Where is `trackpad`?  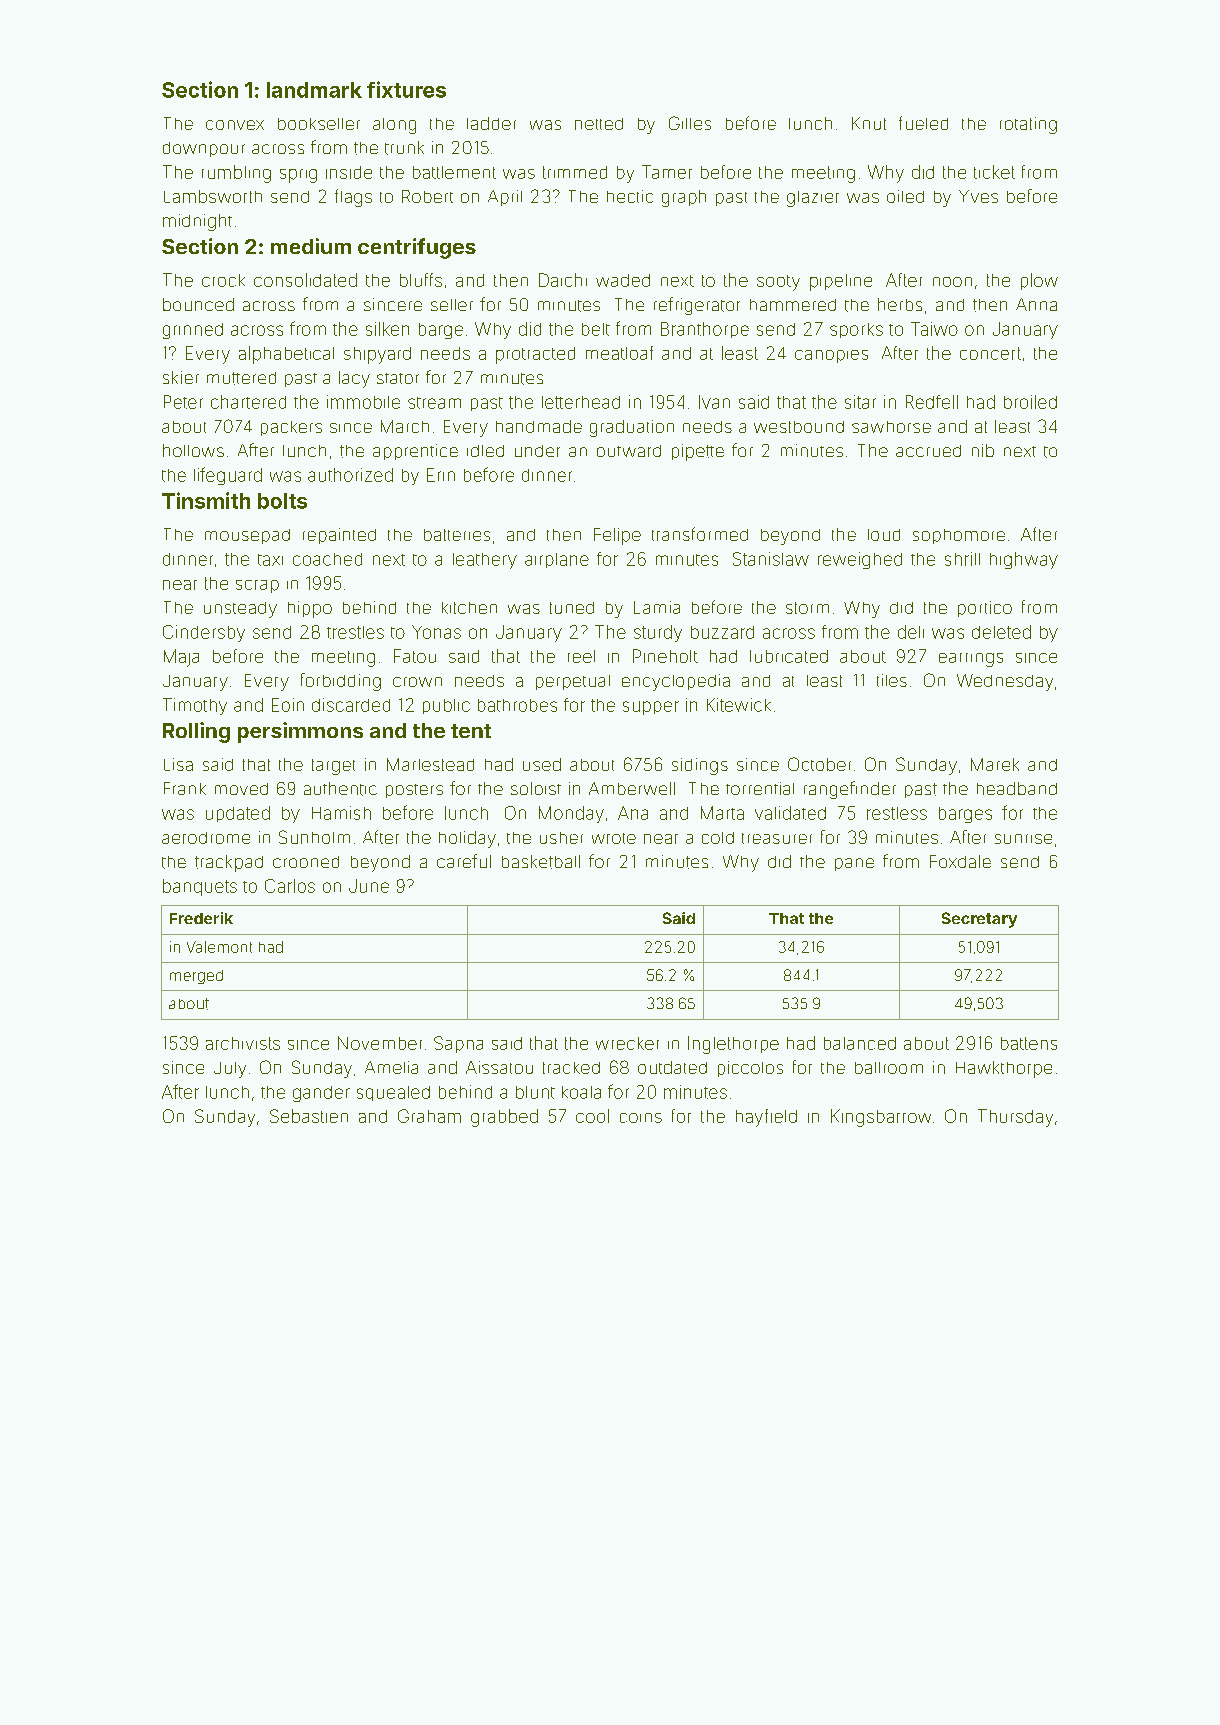
trackpad is located at coordinates (229, 863).
